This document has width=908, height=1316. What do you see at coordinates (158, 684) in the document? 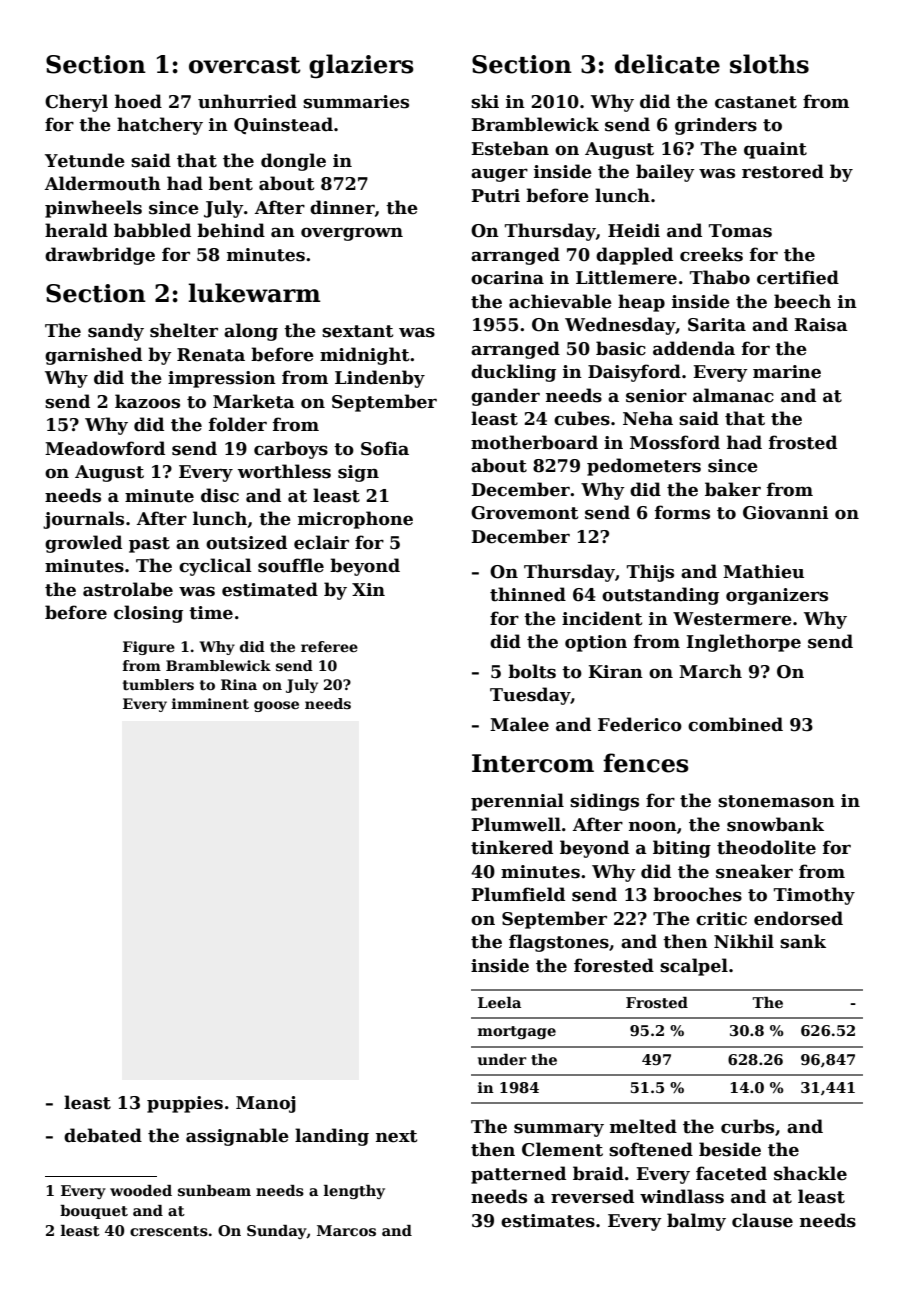
I see `tumblers` at bounding box center [158, 684].
